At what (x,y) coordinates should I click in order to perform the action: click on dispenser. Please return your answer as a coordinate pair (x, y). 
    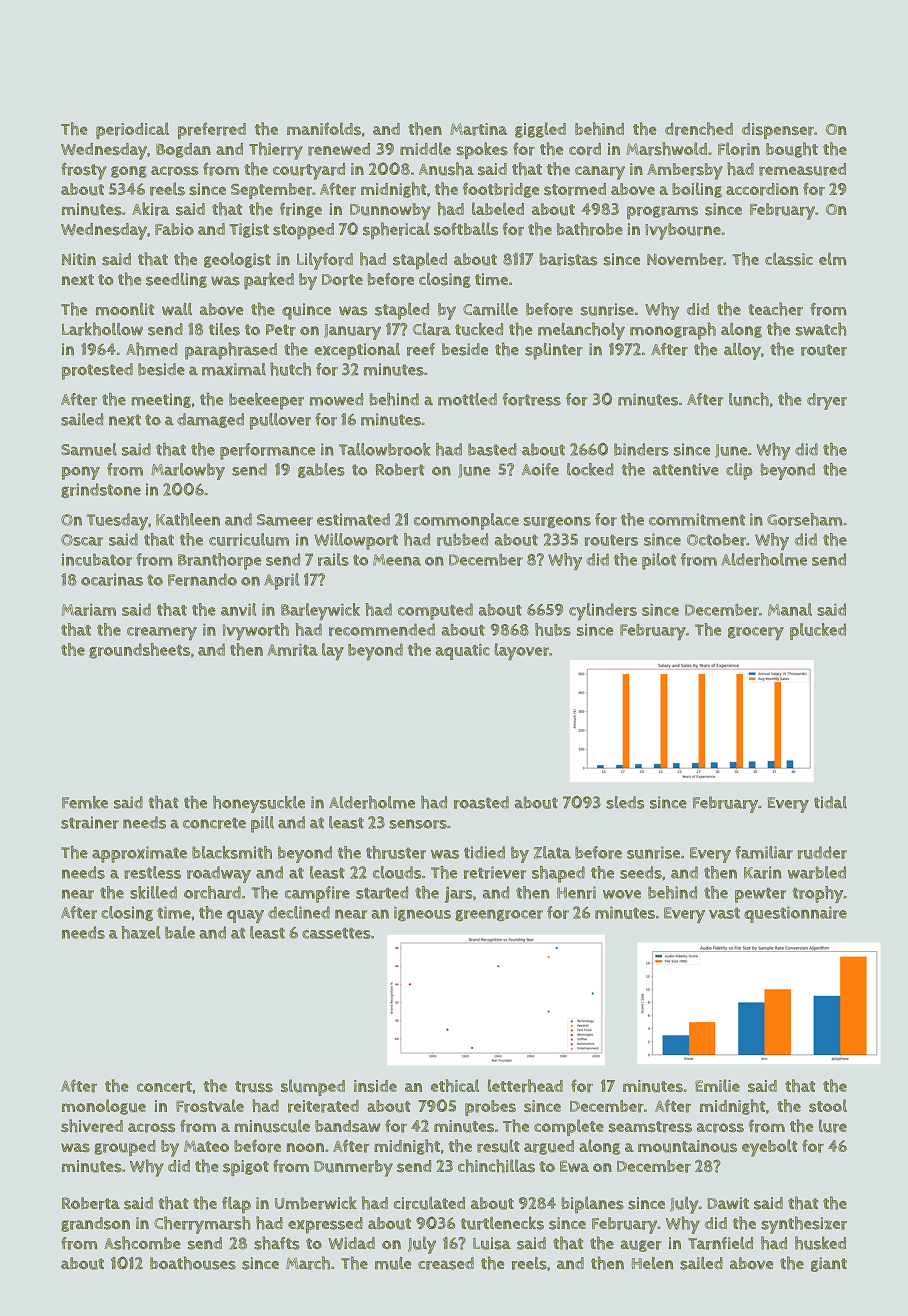
    Looking at the image, I should click on (778, 131).
